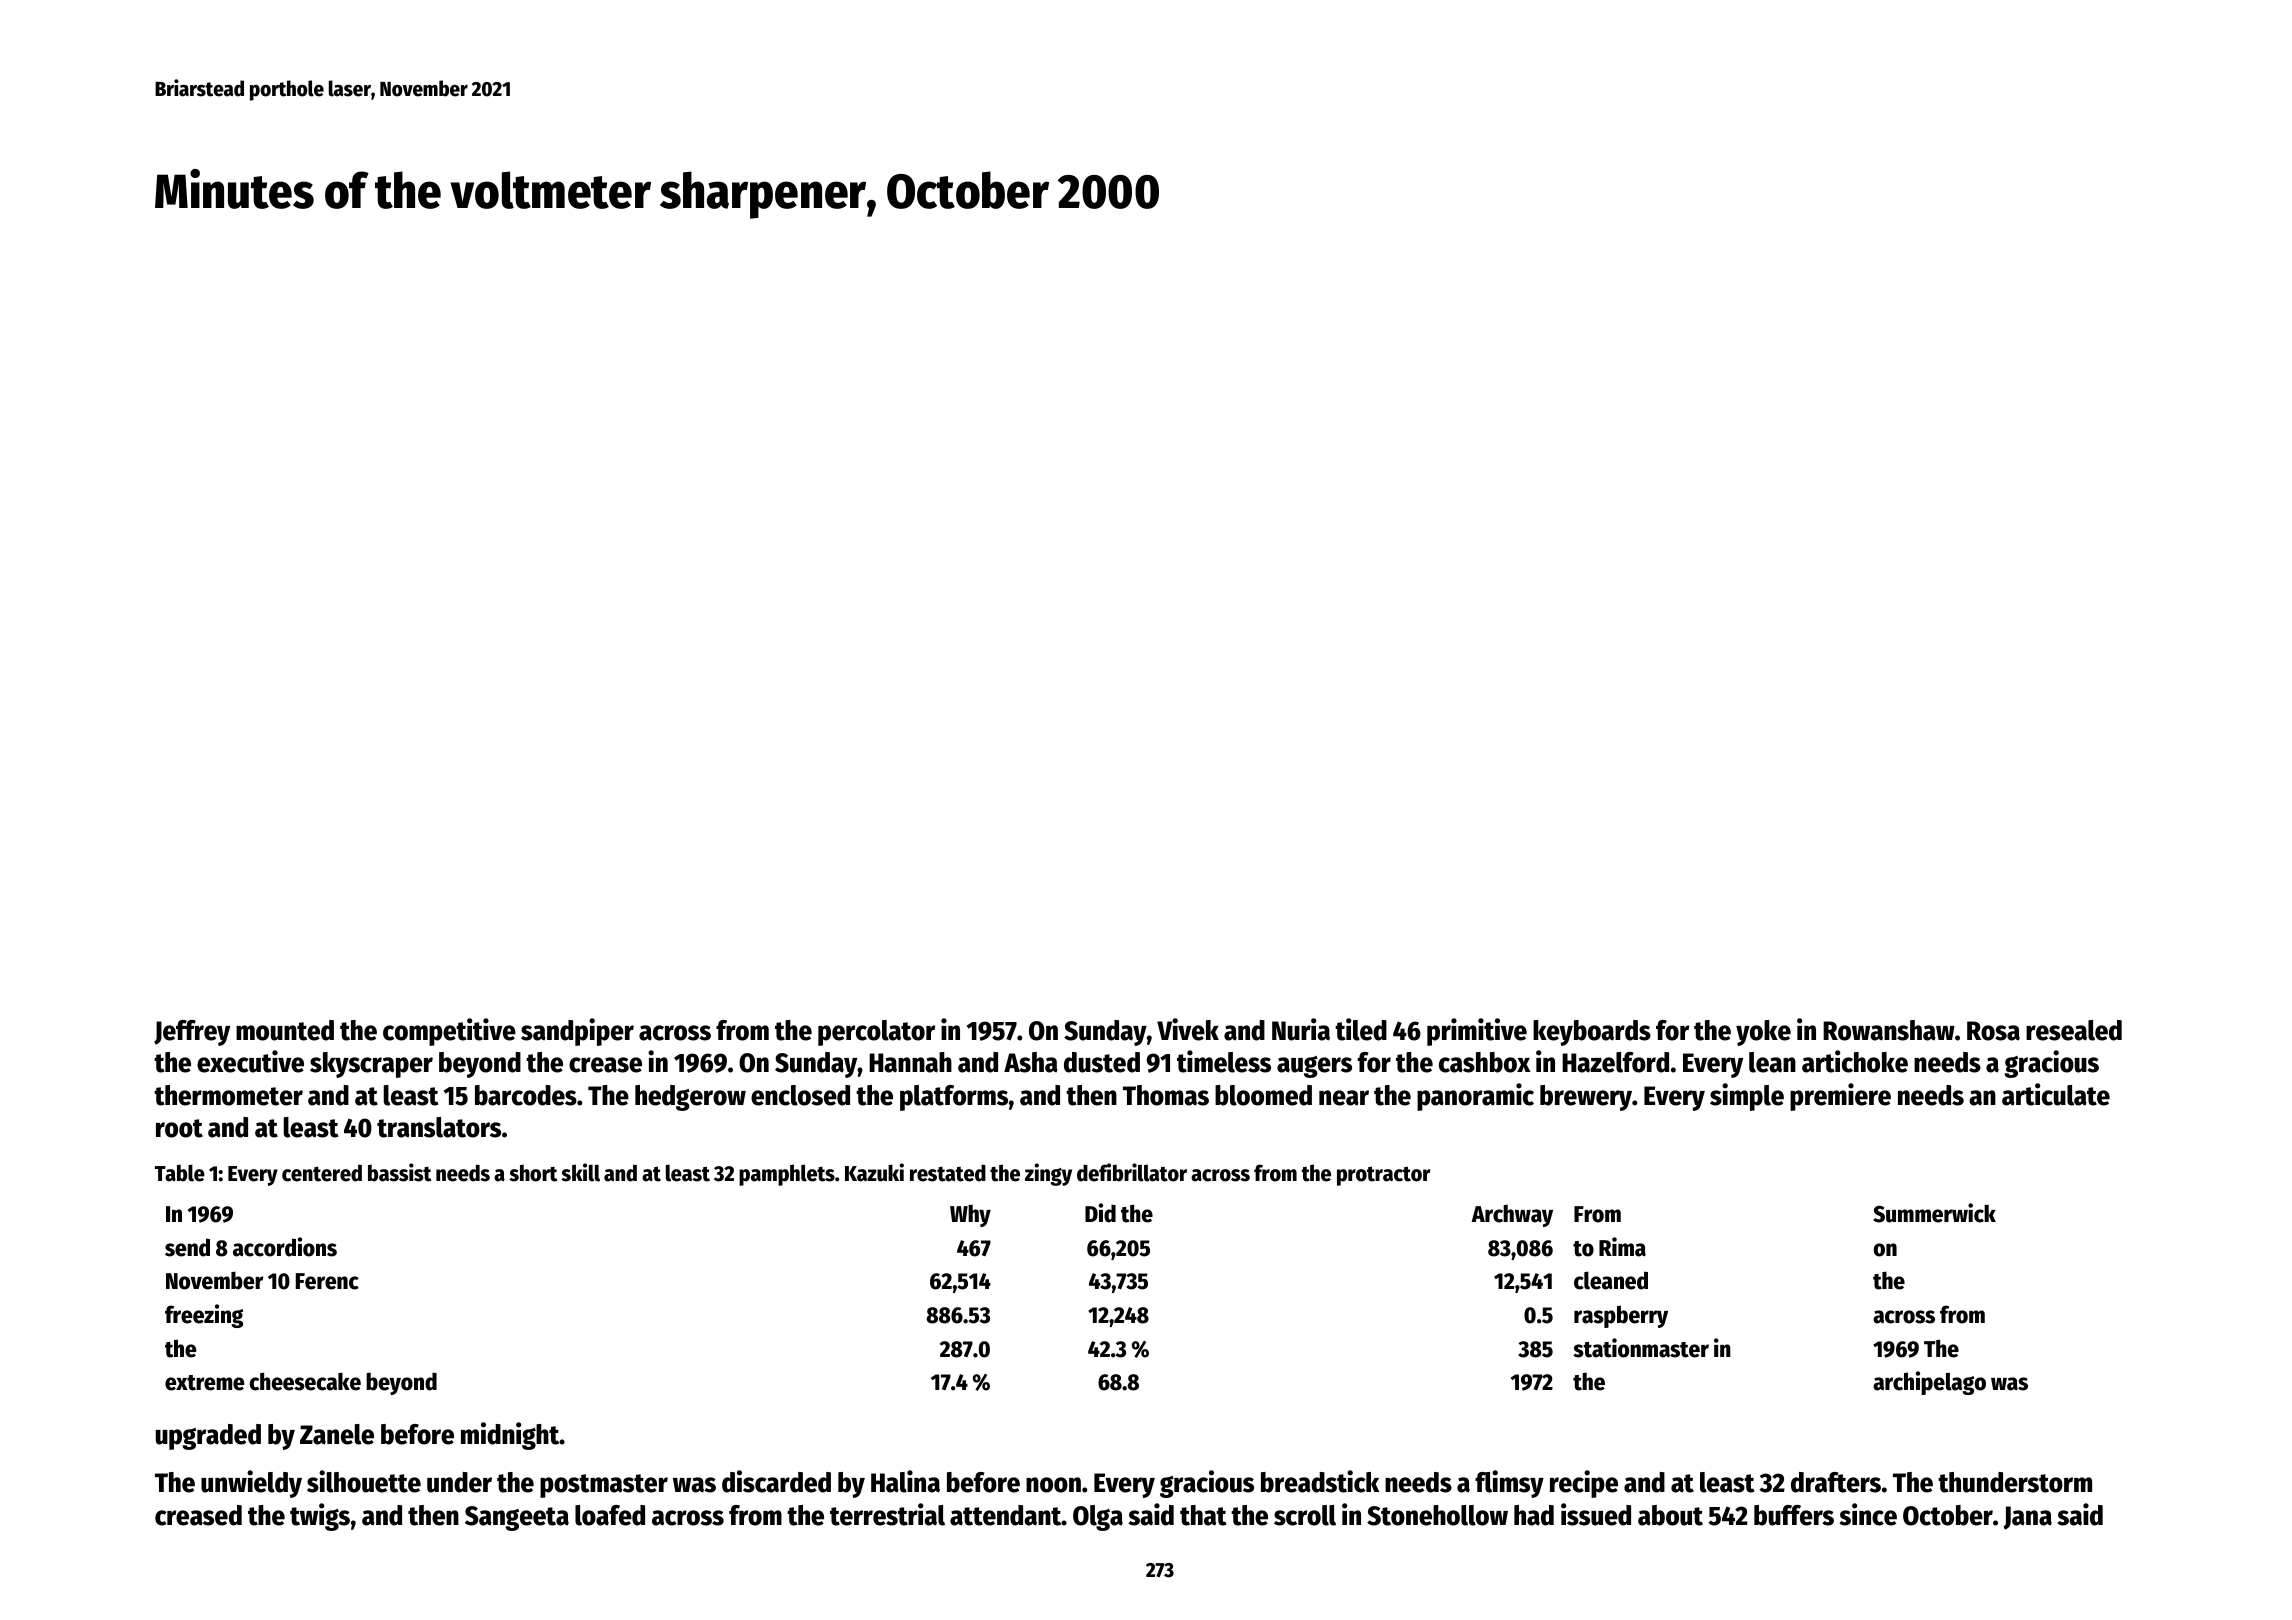 The width and height of the document is (2292, 1620). I want to click on raspberry, so click(1621, 1316).
